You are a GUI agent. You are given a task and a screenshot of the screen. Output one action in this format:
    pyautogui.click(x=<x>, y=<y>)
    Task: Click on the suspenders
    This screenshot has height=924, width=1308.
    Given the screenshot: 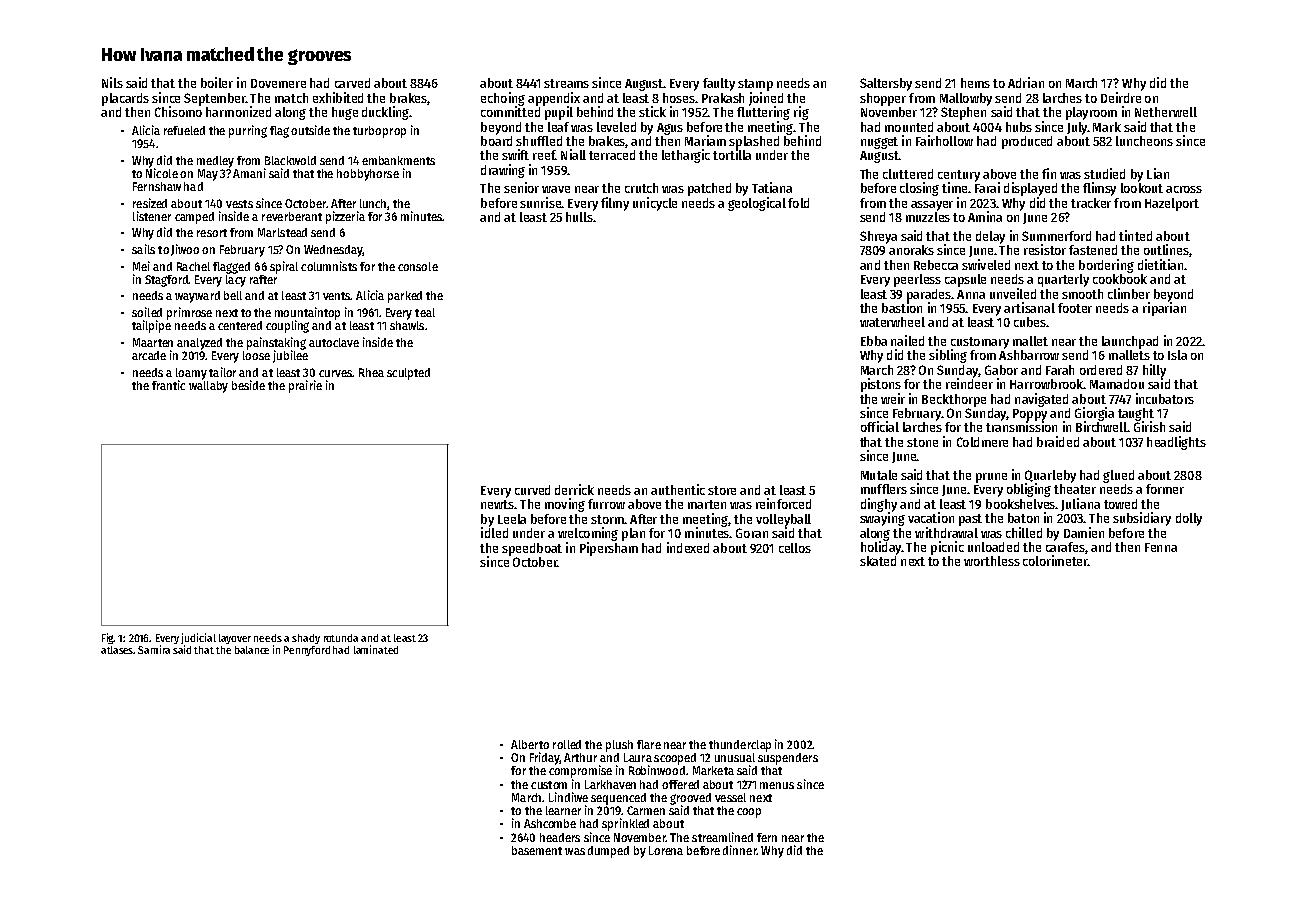 What is the action you would take?
    pyautogui.click(x=788, y=759)
